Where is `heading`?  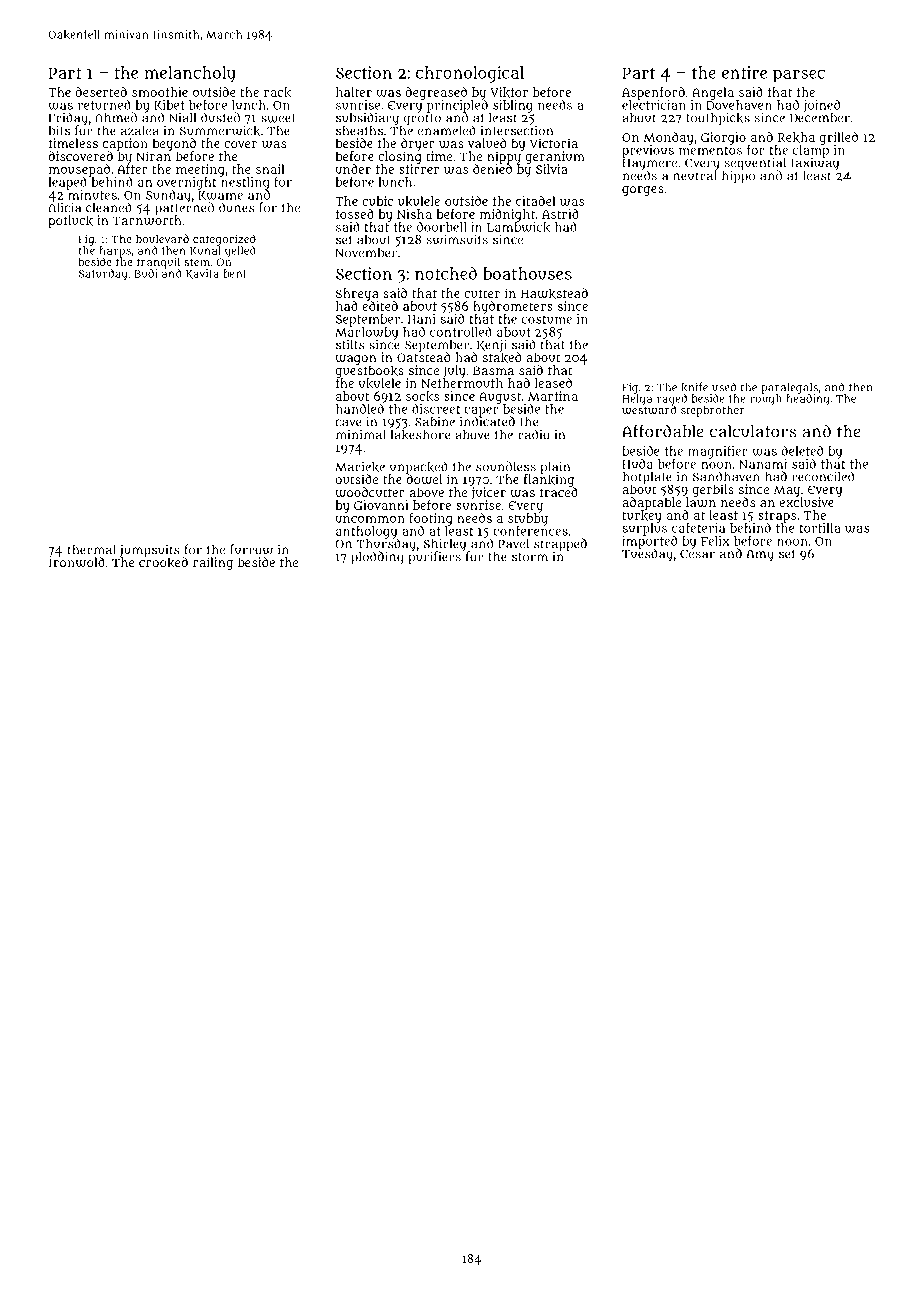
heading is located at coordinates (808, 400).
